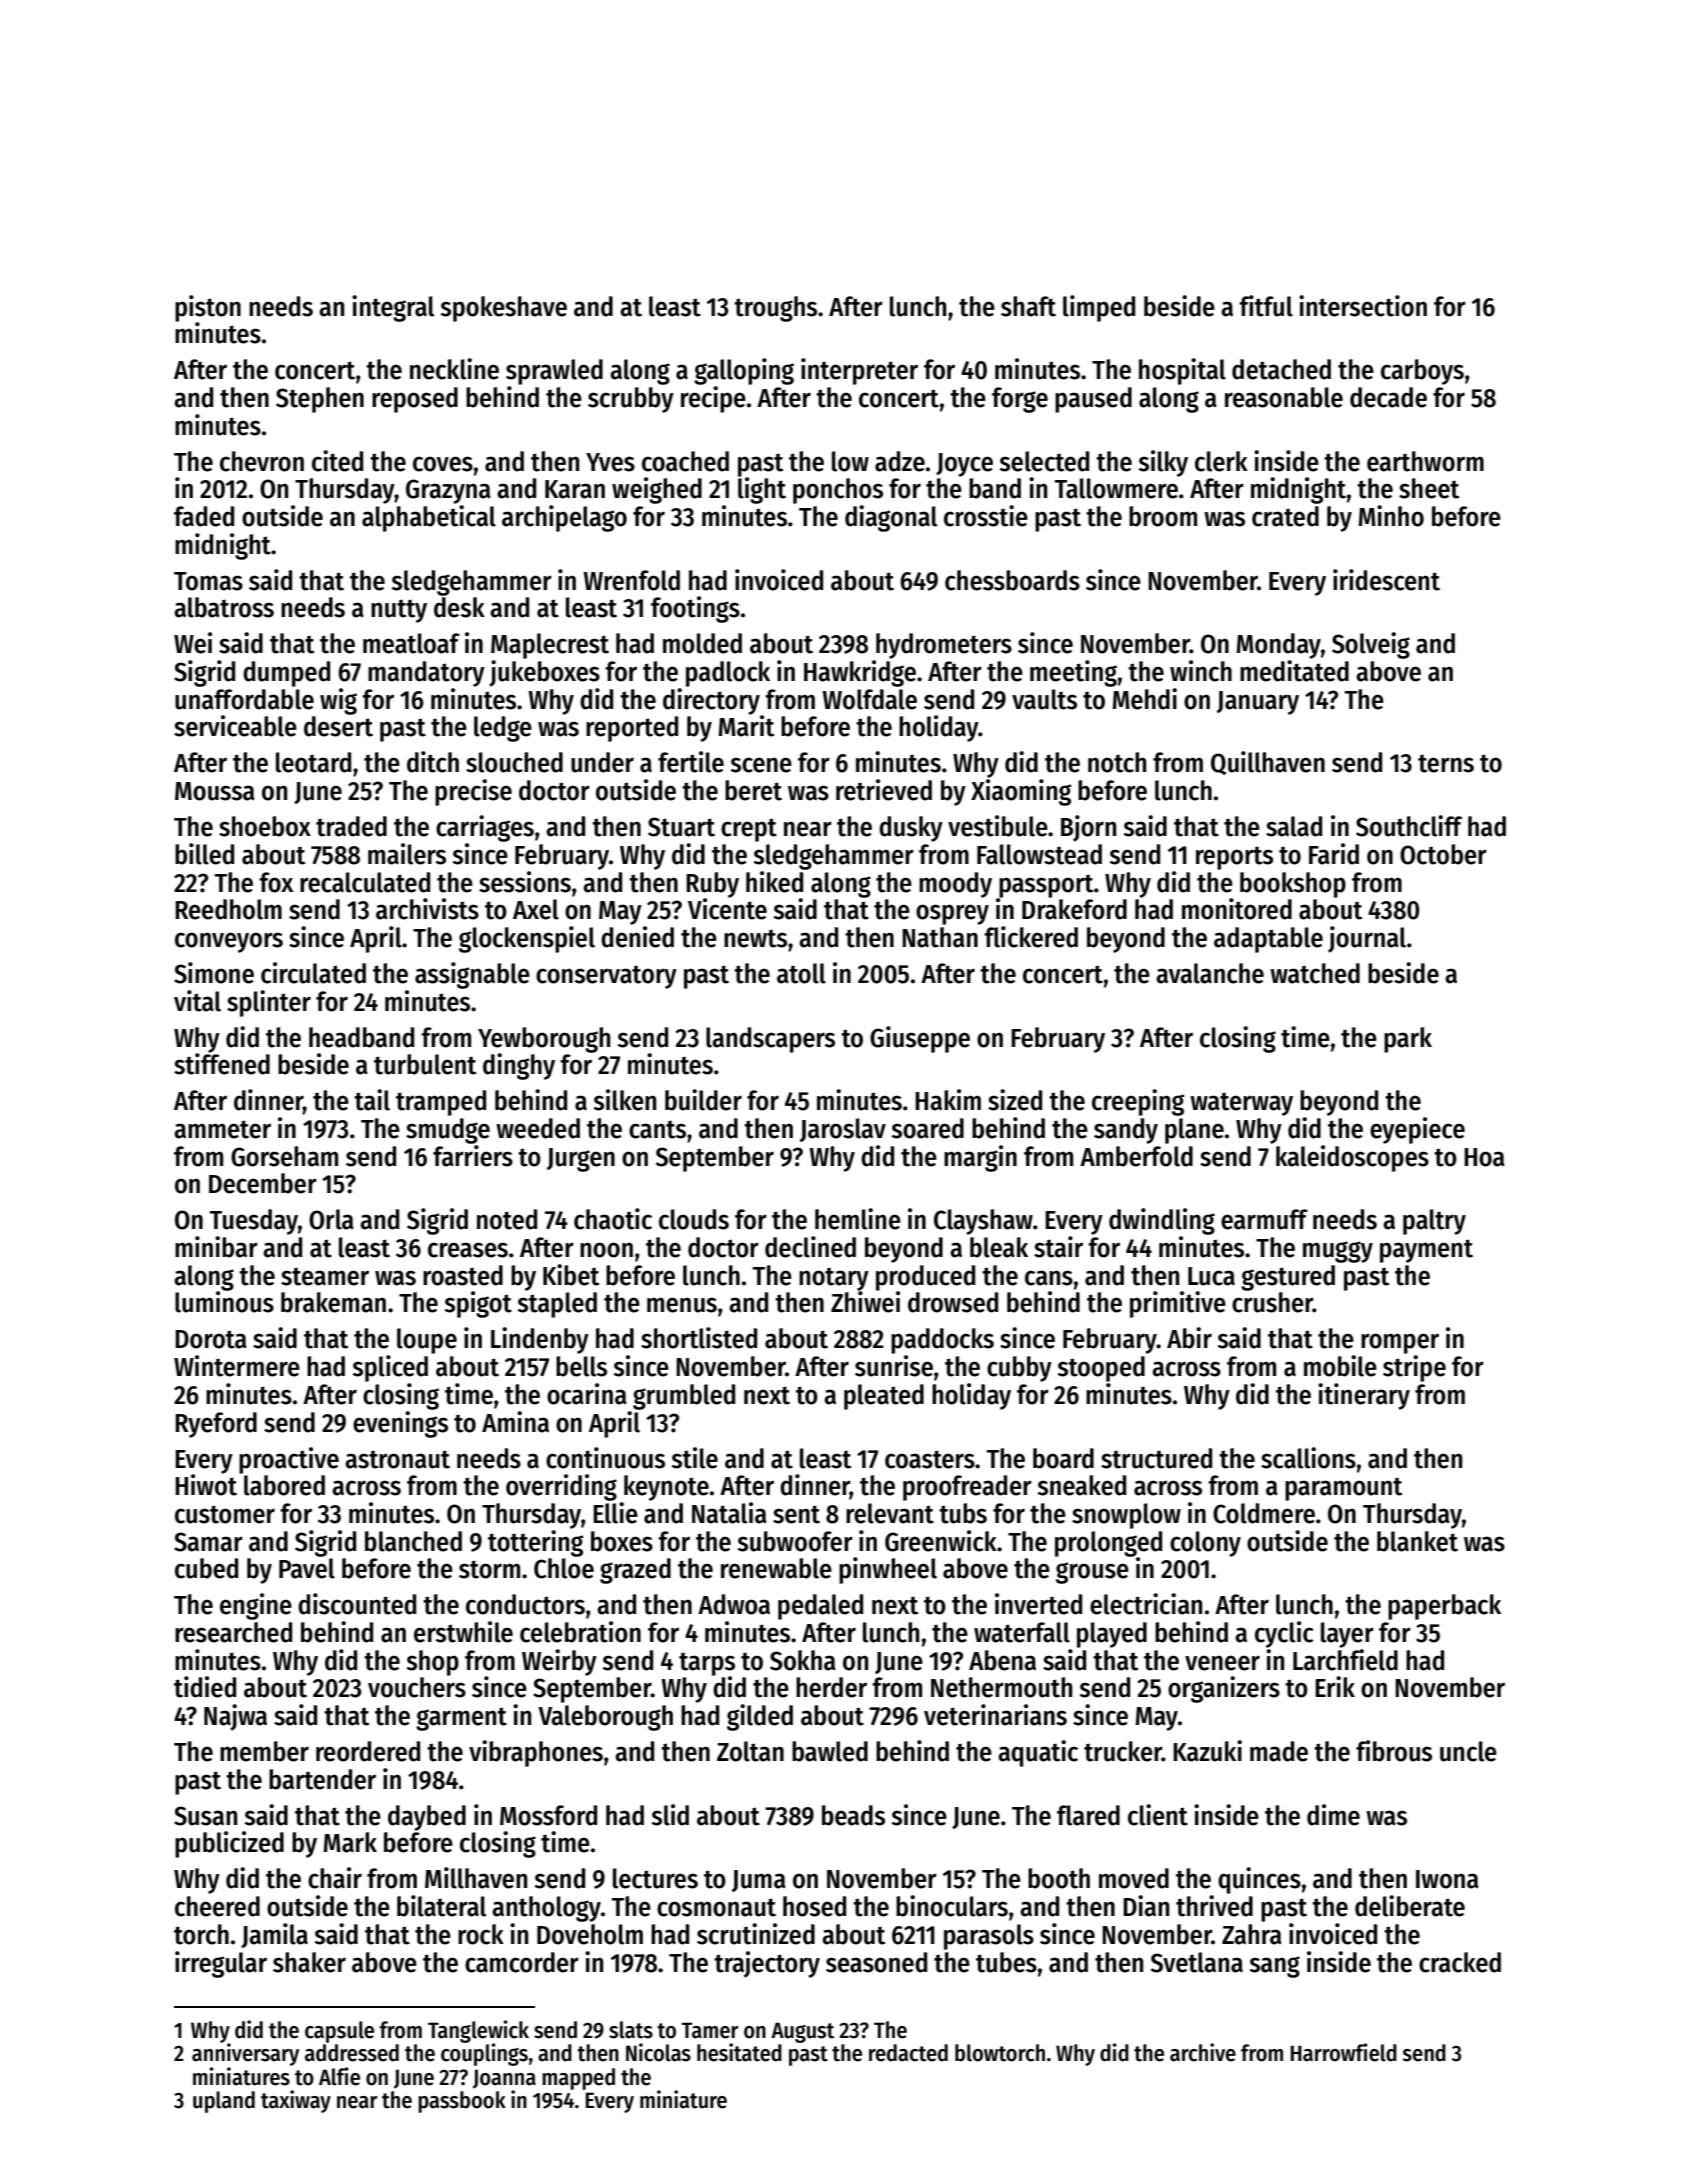 The height and width of the document is (2178, 1683). Describe the element at coordinates (208, 308) in the document. I see `piston` at that location.
